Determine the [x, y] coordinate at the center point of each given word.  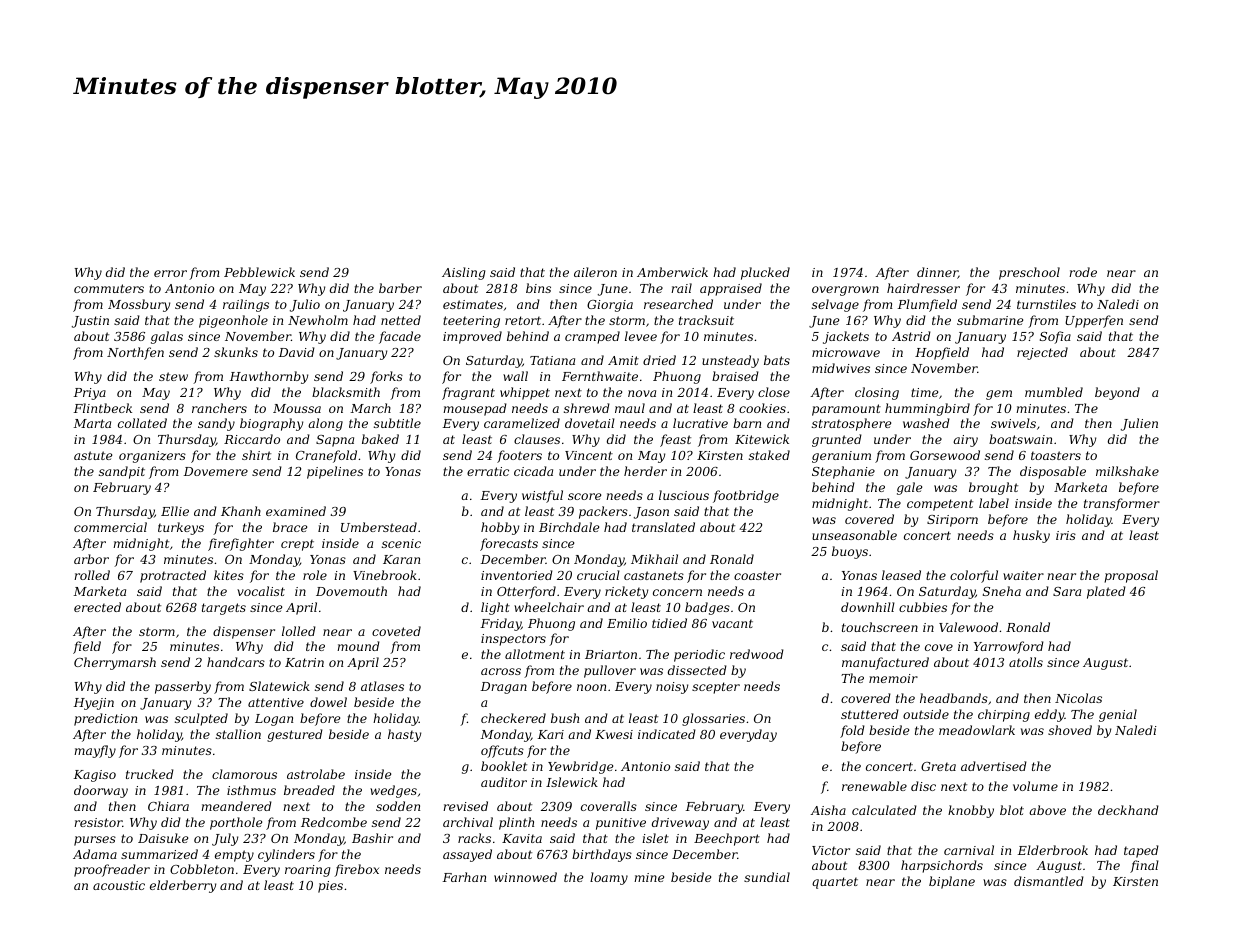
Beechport [727, 839]
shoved [1070, 730]
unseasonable [854, 535]
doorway [101, 791]
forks [386, 377]
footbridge [746, 496]
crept [297, 545]
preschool [1029, 273]
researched [678, 304]
